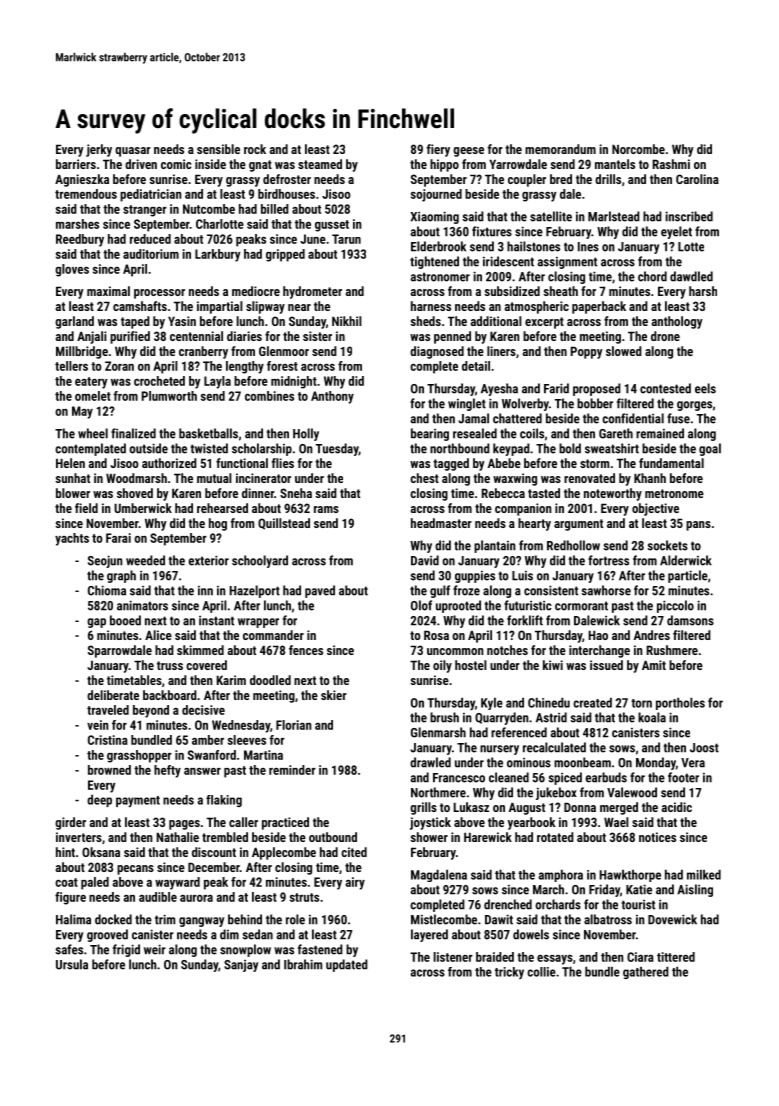  What do you see at coordinates (169, 396) in the document?
I see `Plumworth` at bounding box center [169, 396].
